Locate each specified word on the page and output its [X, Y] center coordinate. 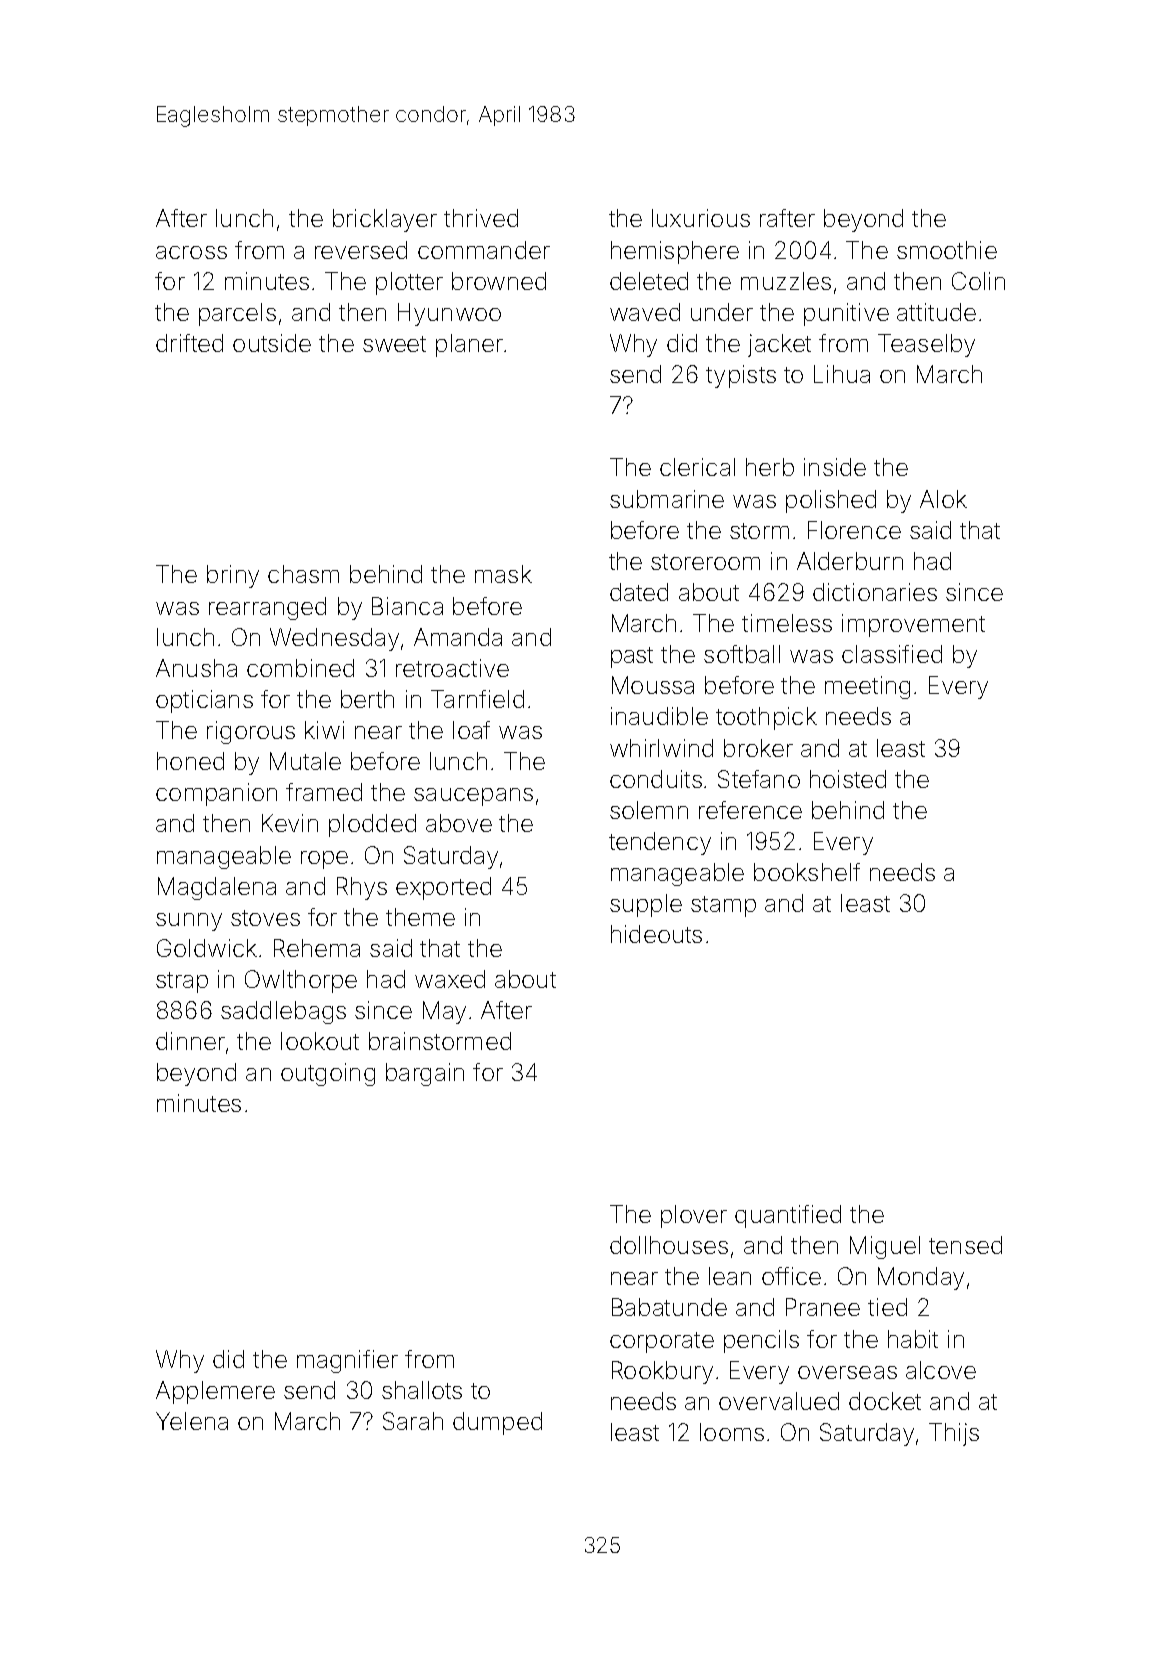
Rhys [362, 888]
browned [499, 281]
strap [182, 982]
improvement [913, 625]
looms [732, 1432]
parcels [237, 314]
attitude [936, 312]
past [632, 657]
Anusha [196, 668]
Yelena [192, 1421]
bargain [425, 1074]
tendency [660, 843]
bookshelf [807, 872]
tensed [965, 1245]
